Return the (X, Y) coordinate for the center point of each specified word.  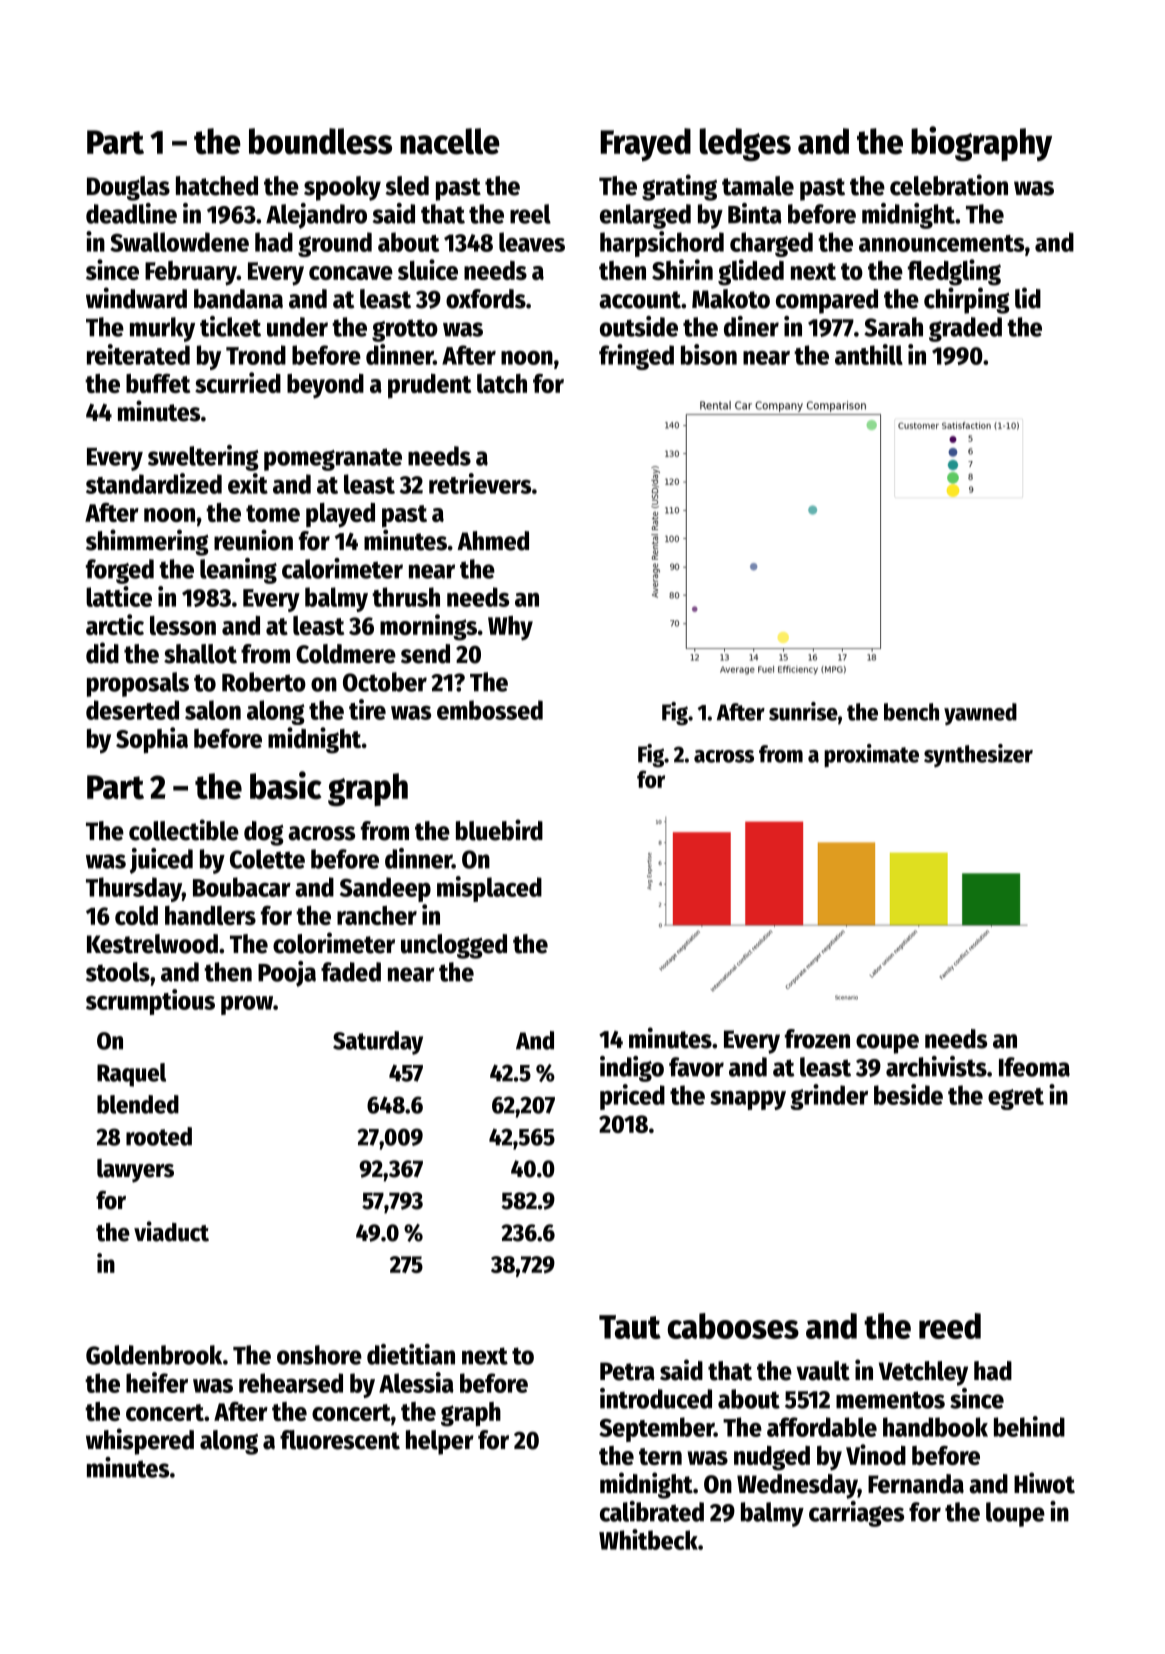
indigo (632, 1069)
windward (136, 298)
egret (1016, 1099)
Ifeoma (1034, 1067)
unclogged (454, 946)
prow (247, 1005)
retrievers (480, 483)
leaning (238, 571)
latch (502, 383)
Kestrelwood (152, 944)
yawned (980, 714)
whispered (140, 1441)
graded (965, 329)
